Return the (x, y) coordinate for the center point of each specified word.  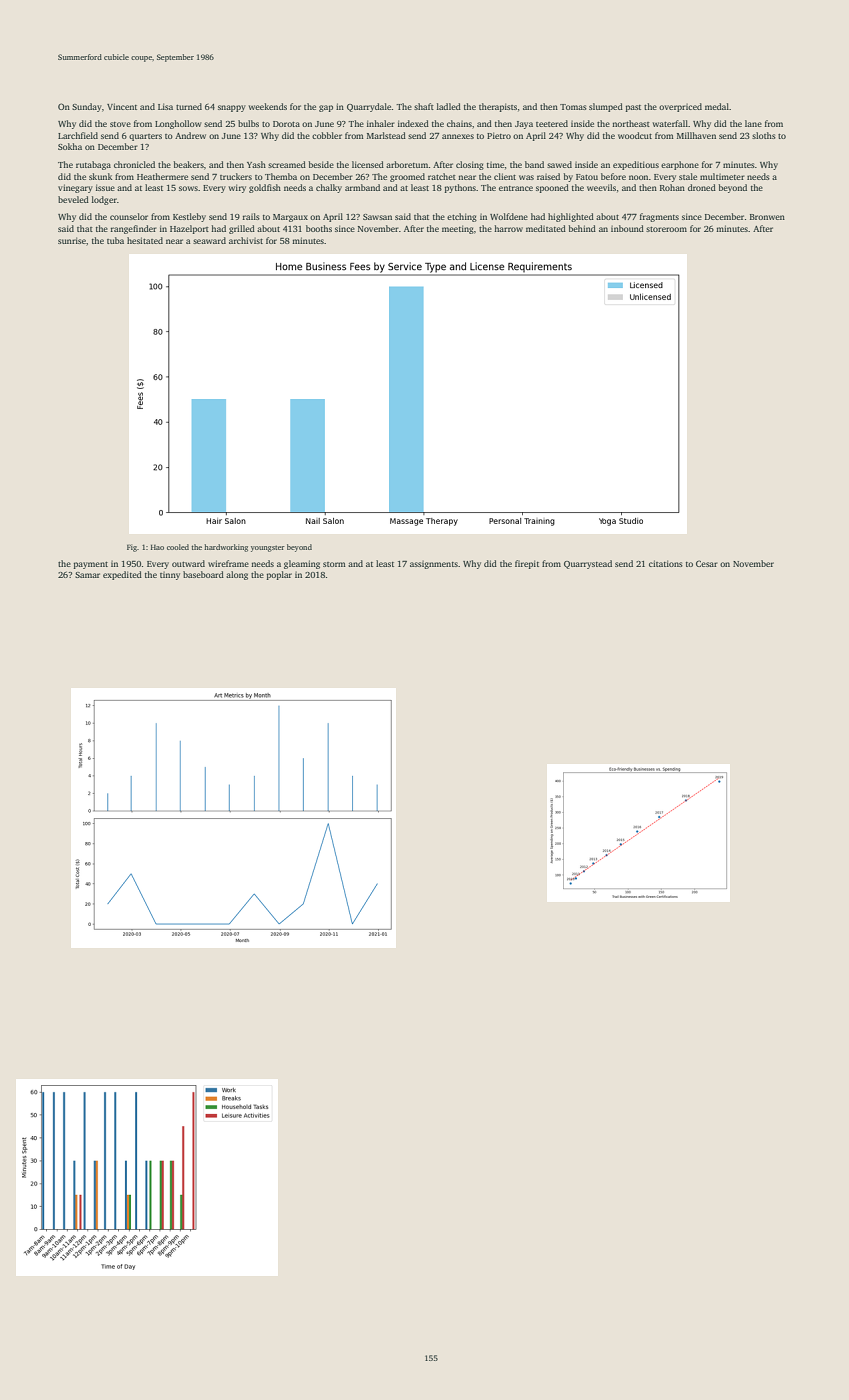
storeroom (666, 229)
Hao (157, 547)
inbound (627, 228)
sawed (559, 164)
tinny (170, 576)
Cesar (707, 563)
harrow (508, 228)
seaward (209, 240)
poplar (279, 575)
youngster (268, 548)
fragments (659, 217)
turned (189, 106)
